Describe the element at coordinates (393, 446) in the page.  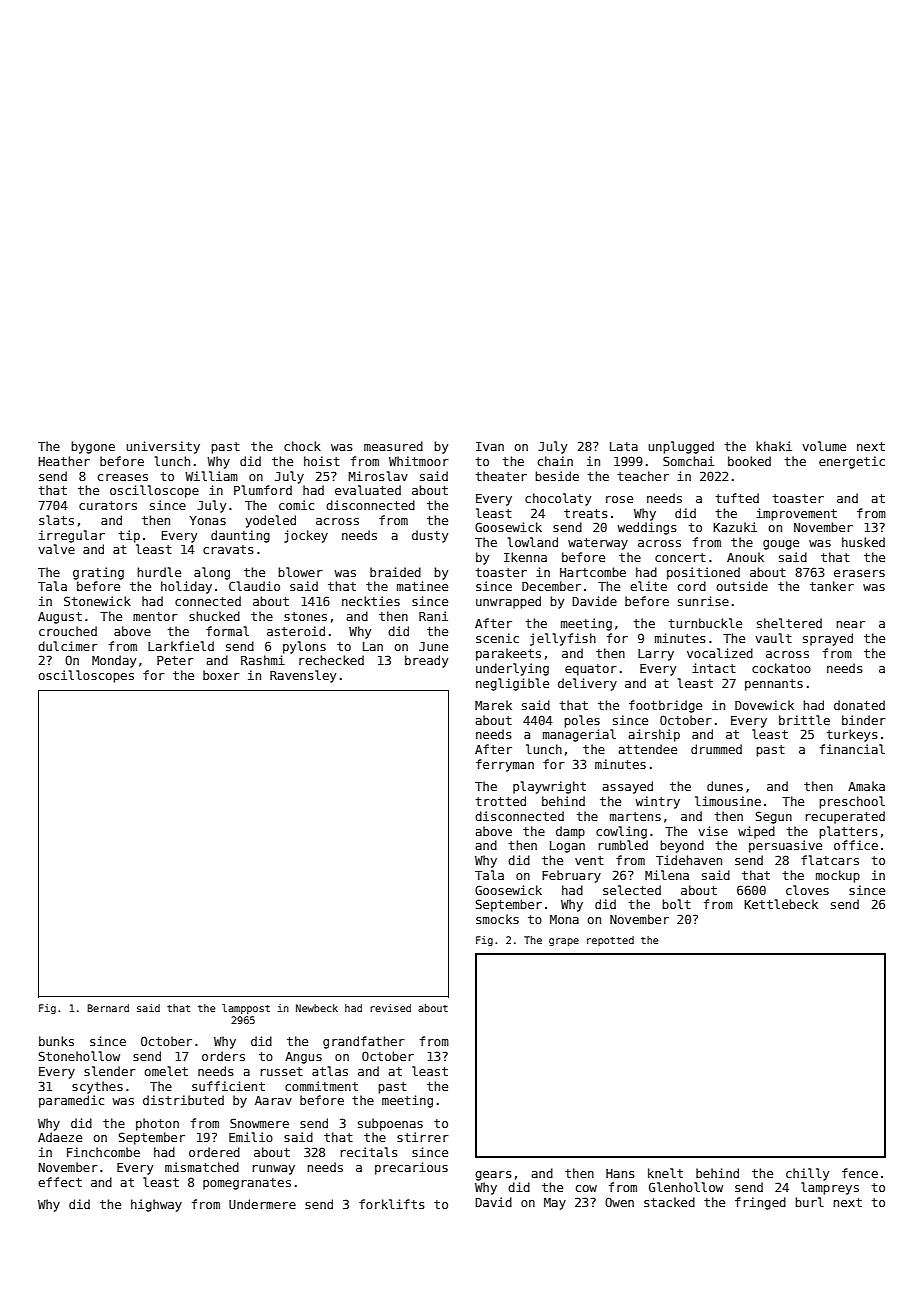
I see `measured` at that location.
